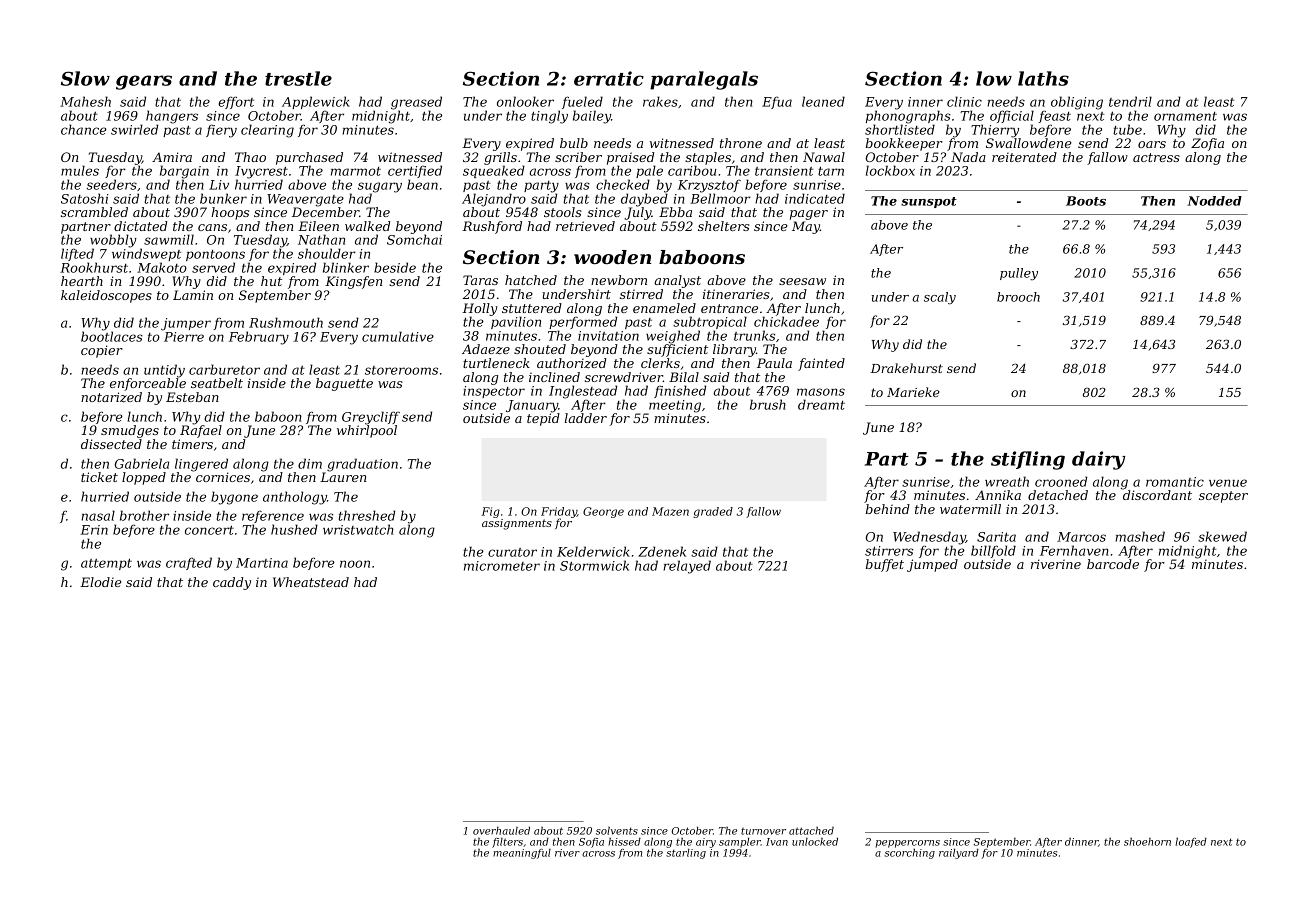  Describe the element at coordinates (1086, 201) in the screenshot. I see `Boots` at that location.
